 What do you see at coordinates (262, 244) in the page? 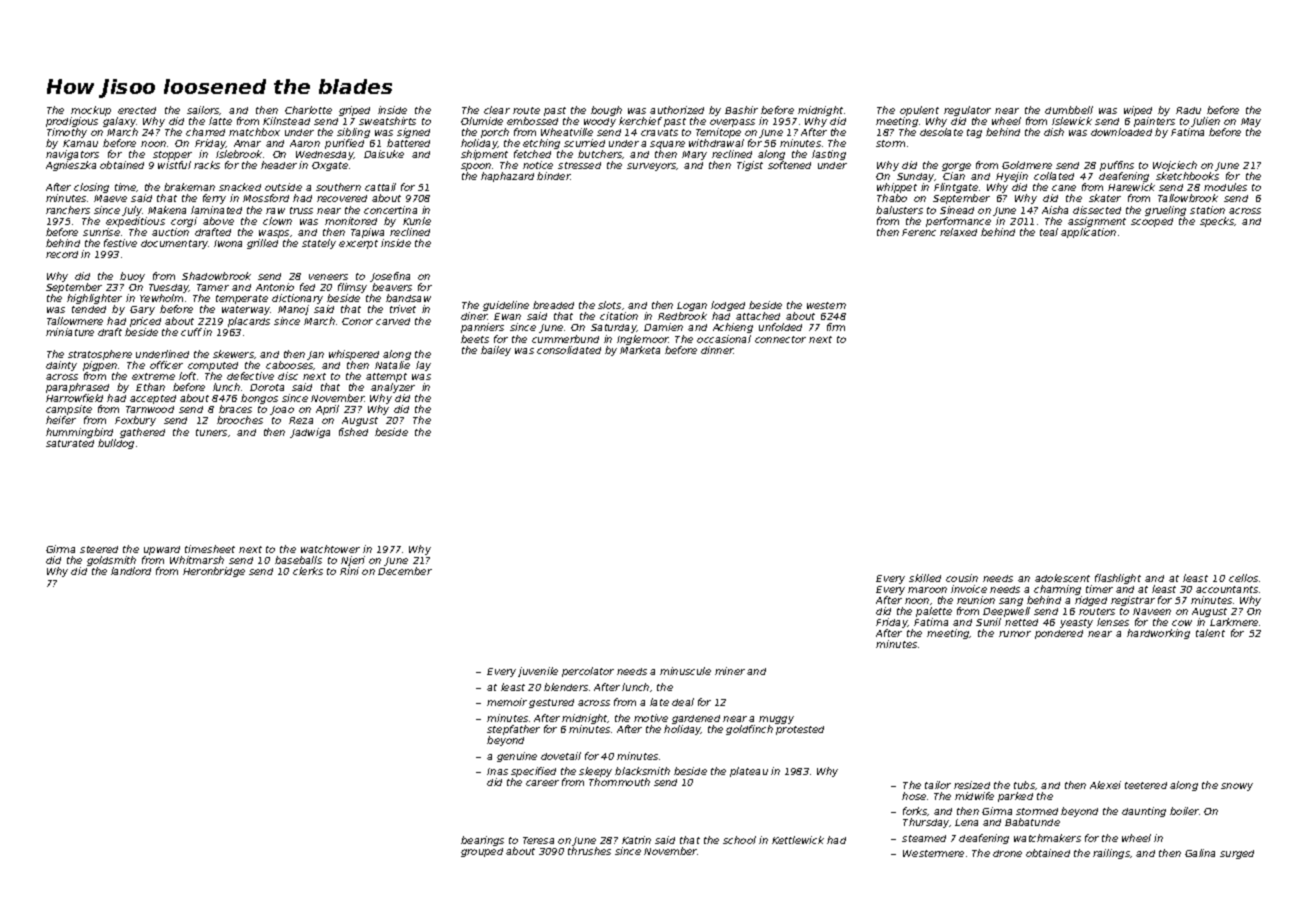
I see `grilled` at bounding box center [262, 244].
